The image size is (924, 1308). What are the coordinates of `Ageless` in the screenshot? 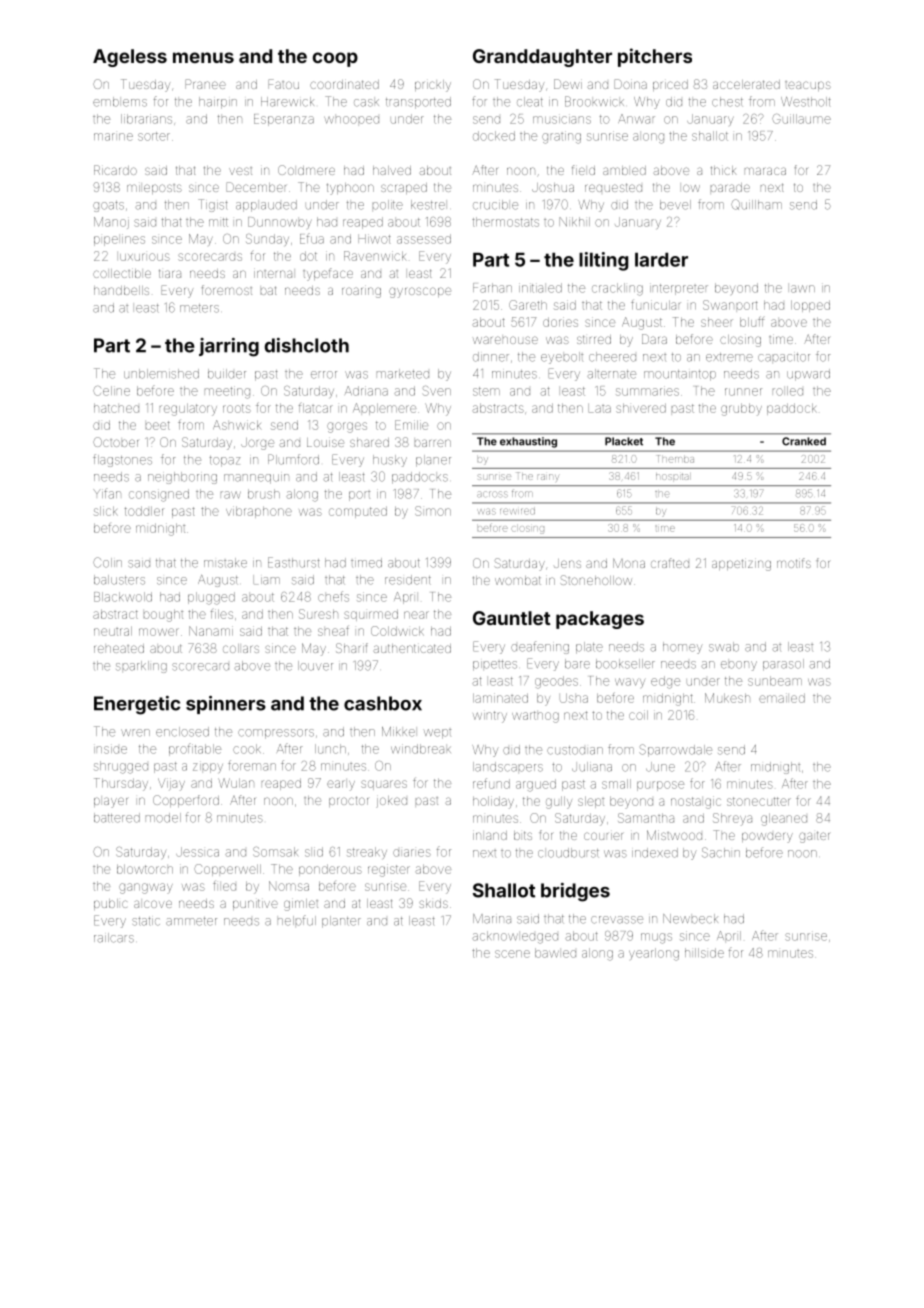 It's located at (130, 58).
